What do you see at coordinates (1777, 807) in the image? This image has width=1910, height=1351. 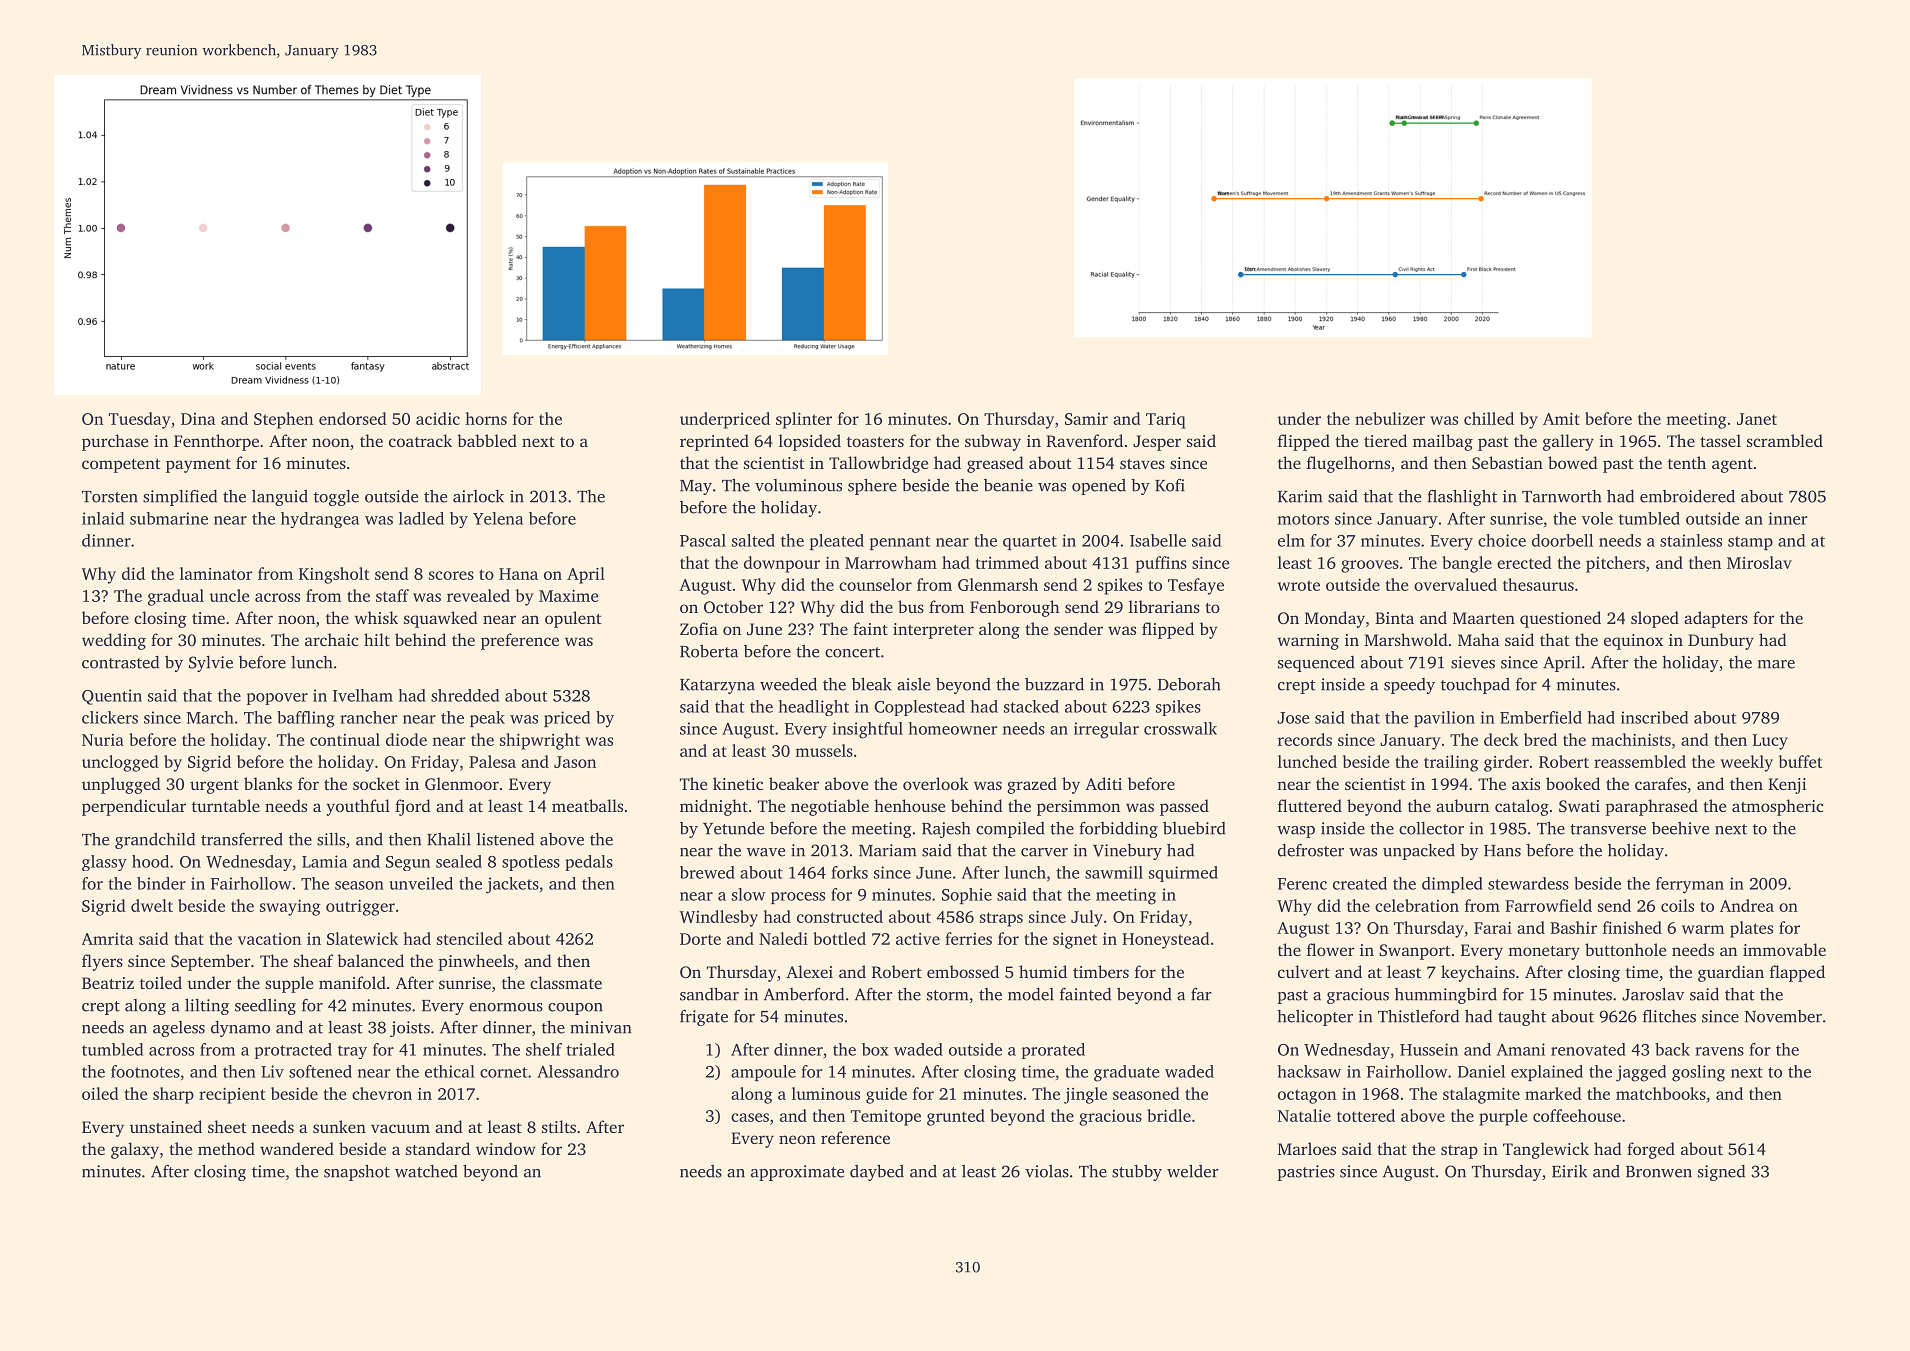 I see `atmospheric` at bounding box center [1777, 807].
